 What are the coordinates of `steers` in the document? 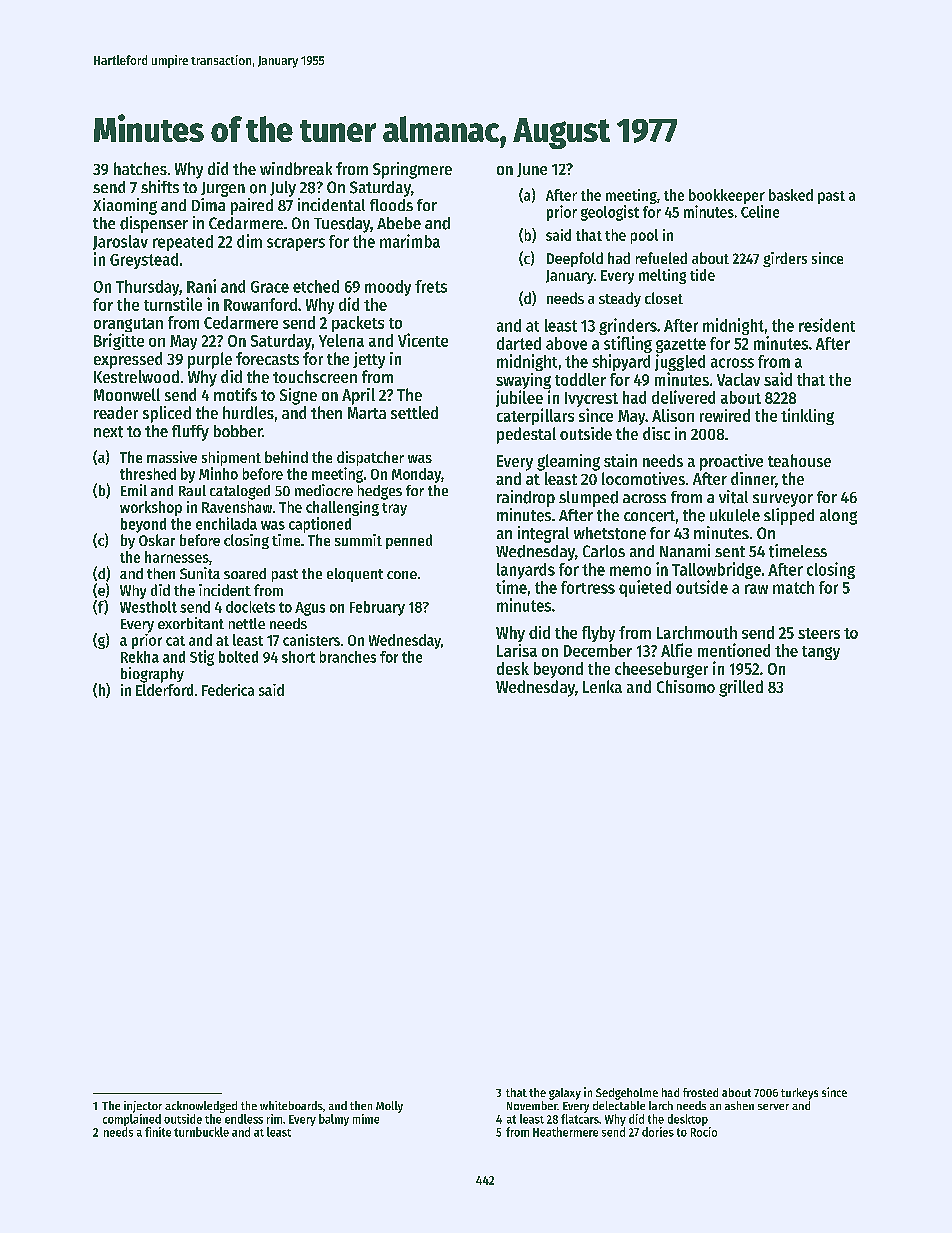 It's located at (819, 633).
